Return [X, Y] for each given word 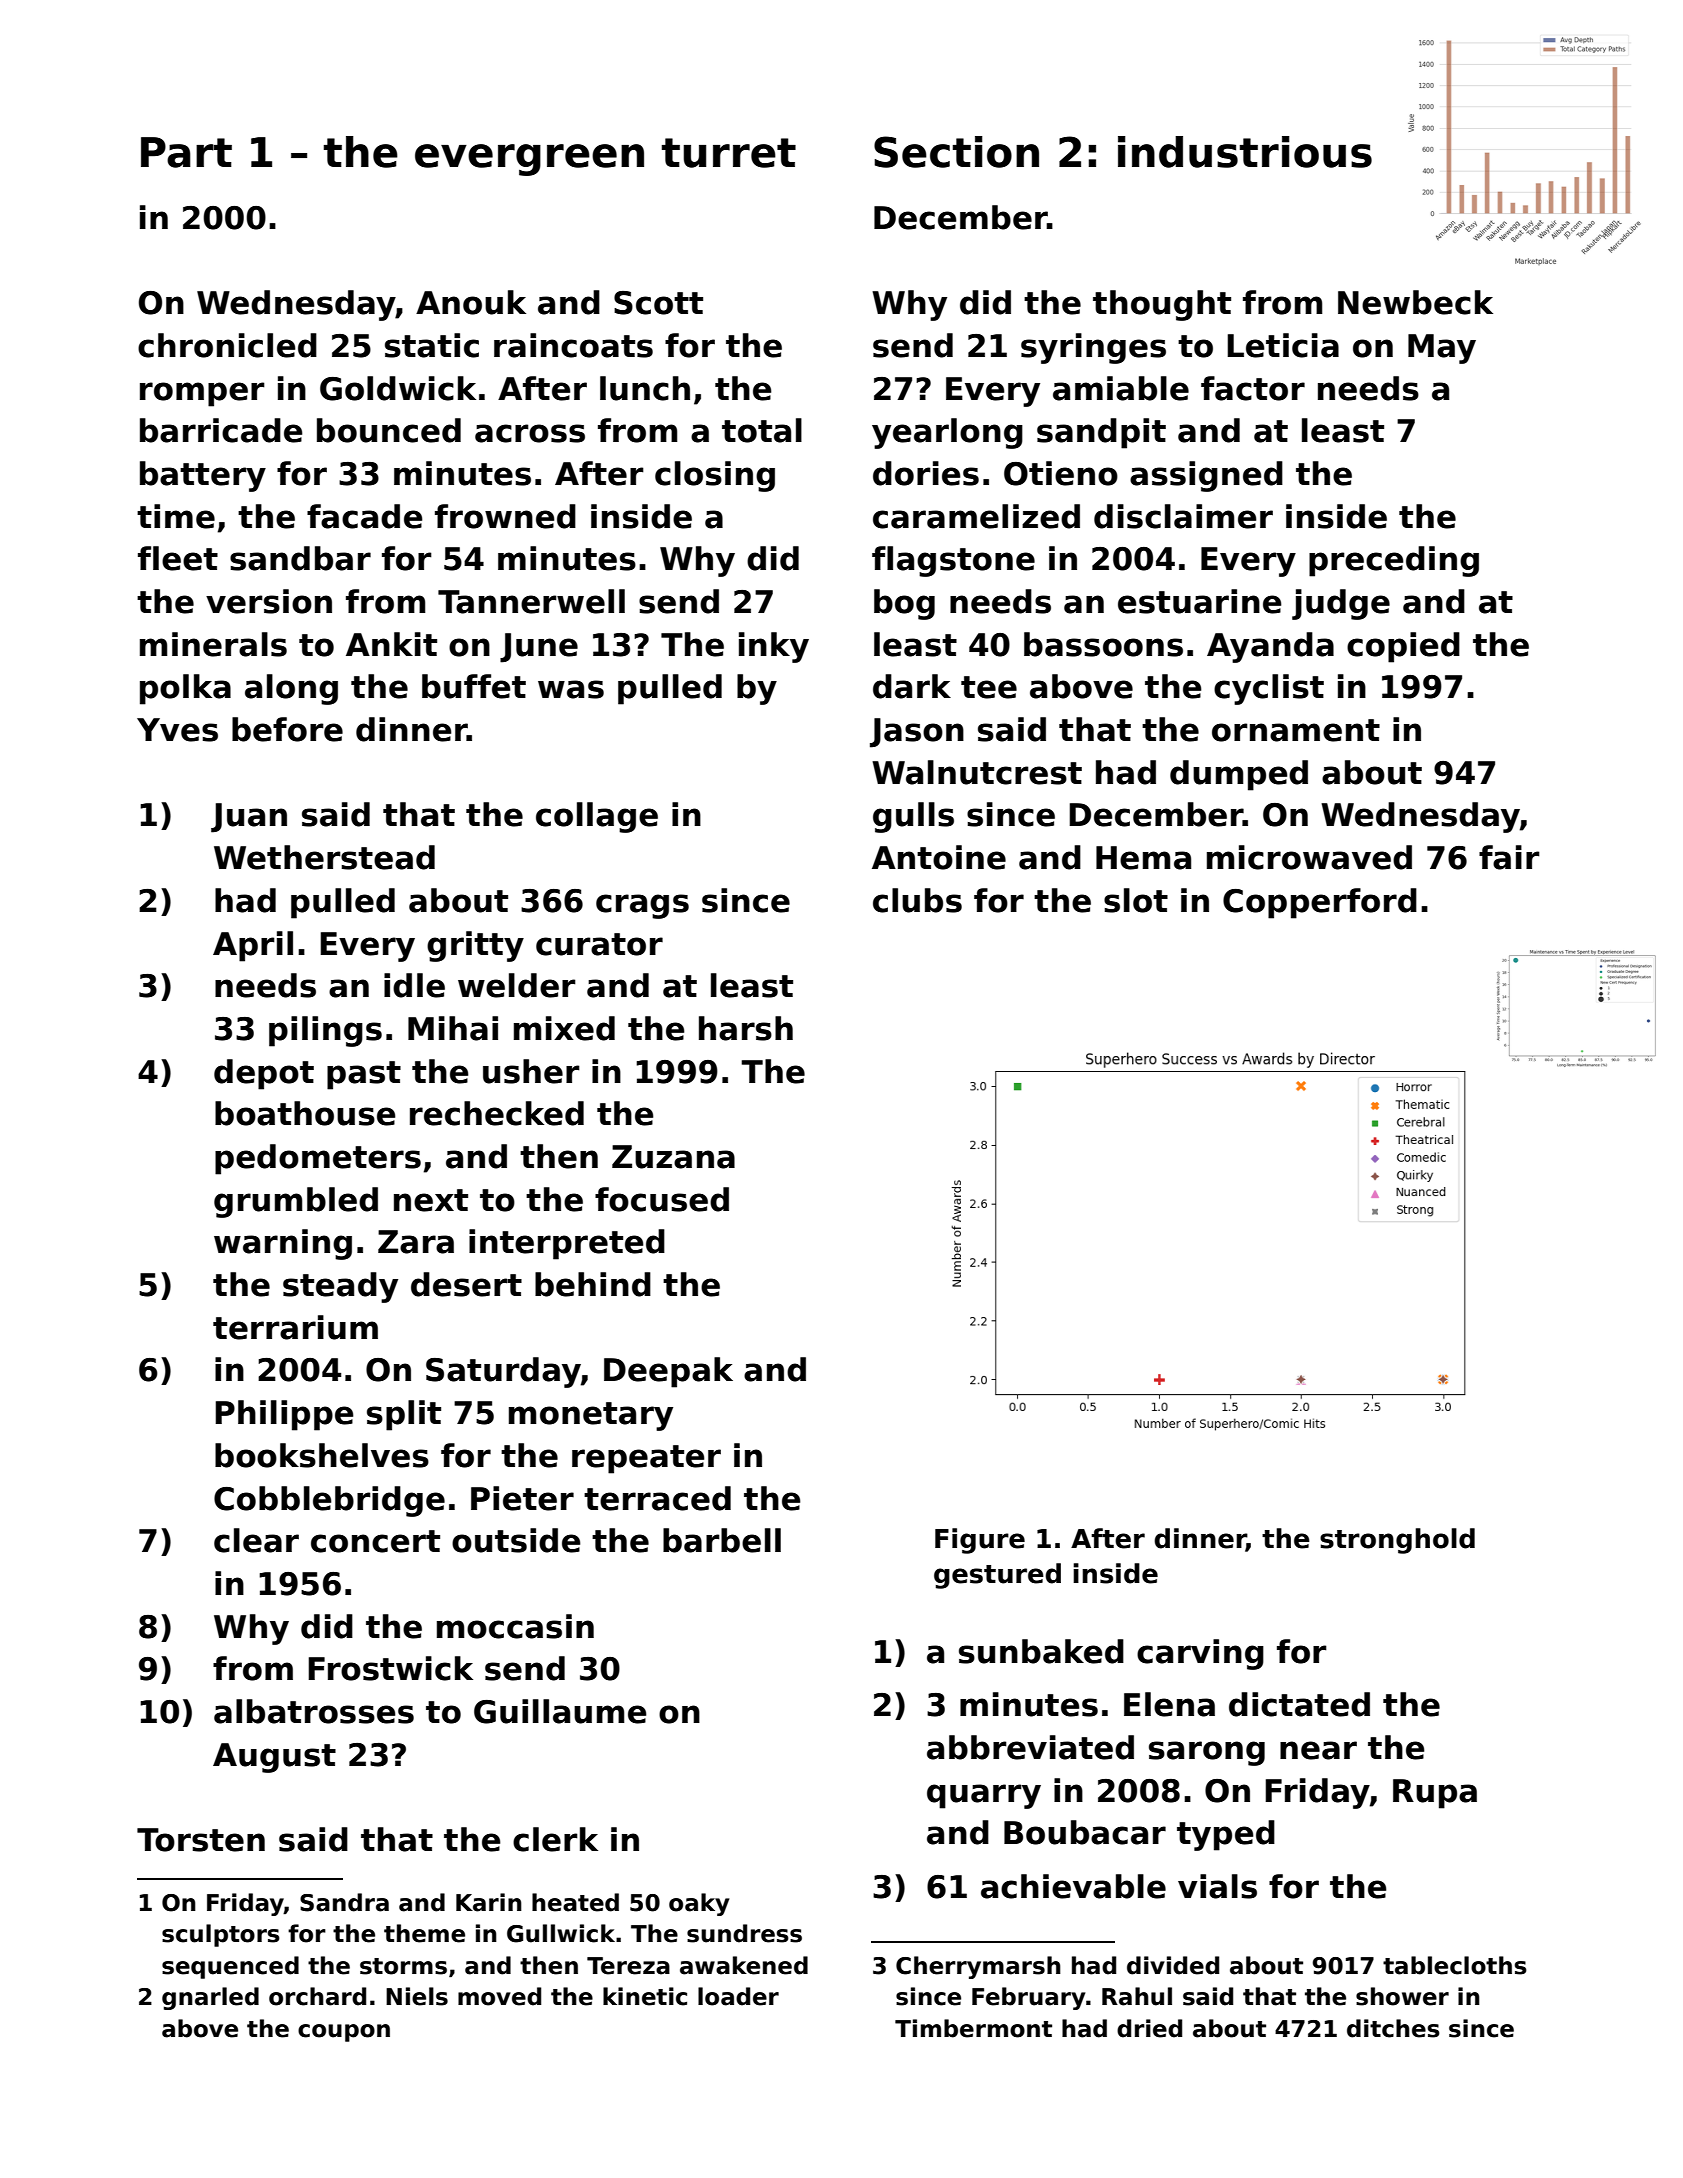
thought [1162, 305]
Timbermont [973, 2028]
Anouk [471, 302]
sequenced [230, 1967]
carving [1200, 1654]
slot [1136, 900]
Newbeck [1415, 302]
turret [729, 153]
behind [593, 1284]
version [269, 601]
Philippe [284, 1415]
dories [926, 473]
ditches [1393, 2028]
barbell [722, 1540]
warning [283, 1244]
